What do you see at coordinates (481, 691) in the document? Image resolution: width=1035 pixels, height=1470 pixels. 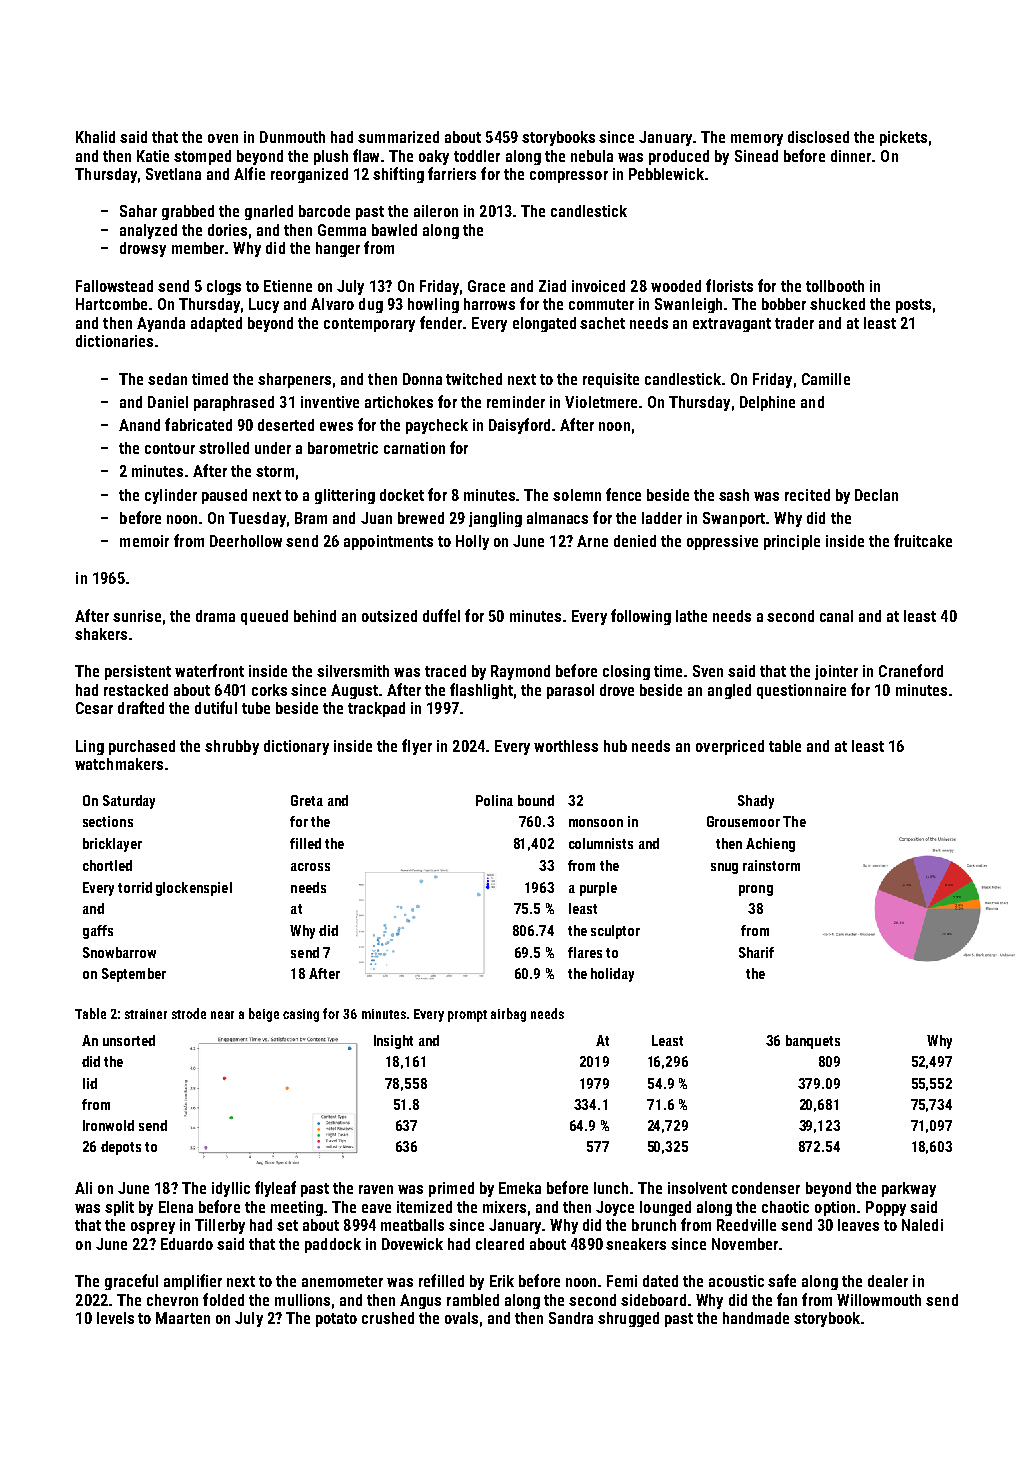 I see `flashlight` at bounding box center [481, 691].
